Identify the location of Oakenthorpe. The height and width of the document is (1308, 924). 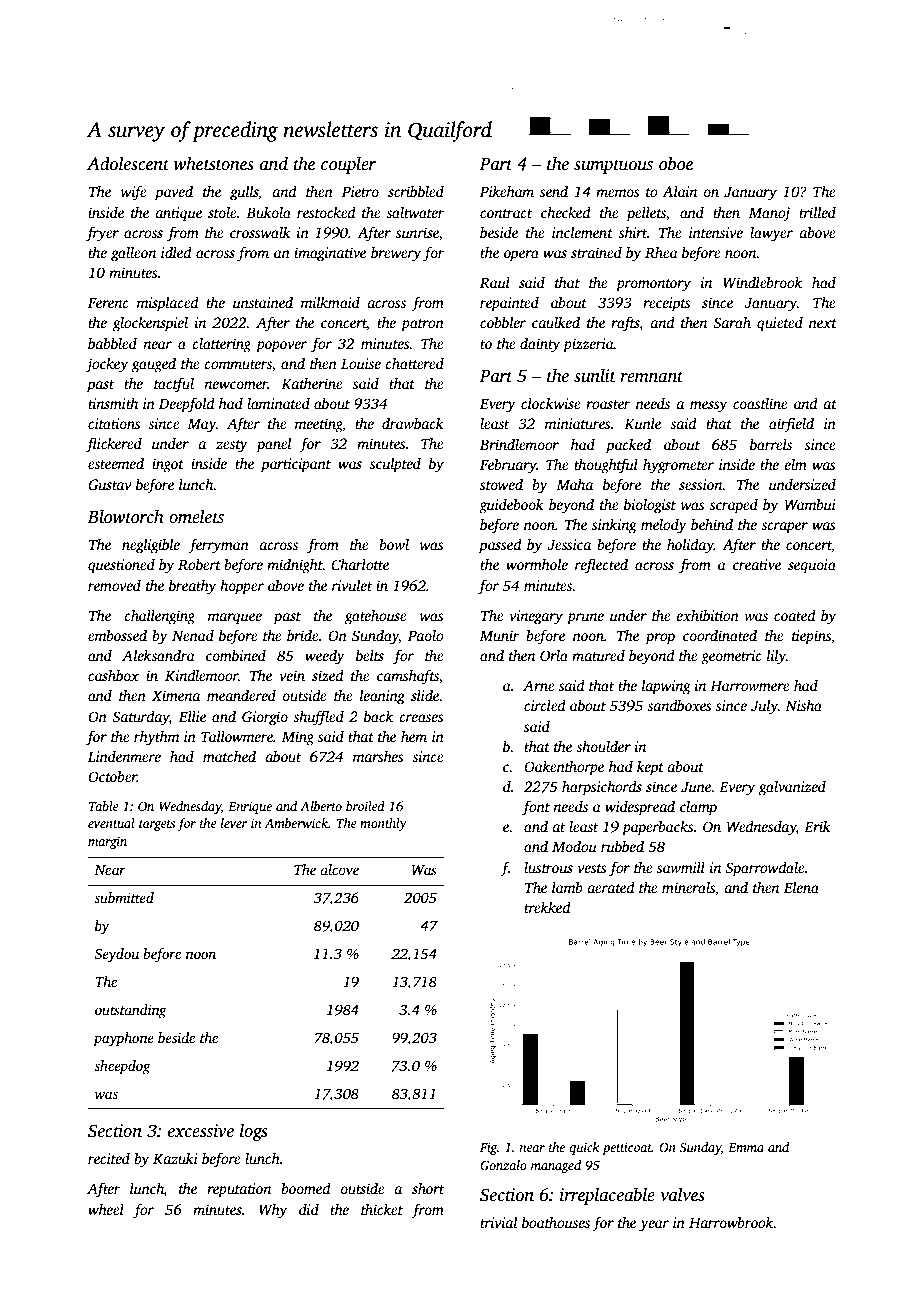
(564, 768).
